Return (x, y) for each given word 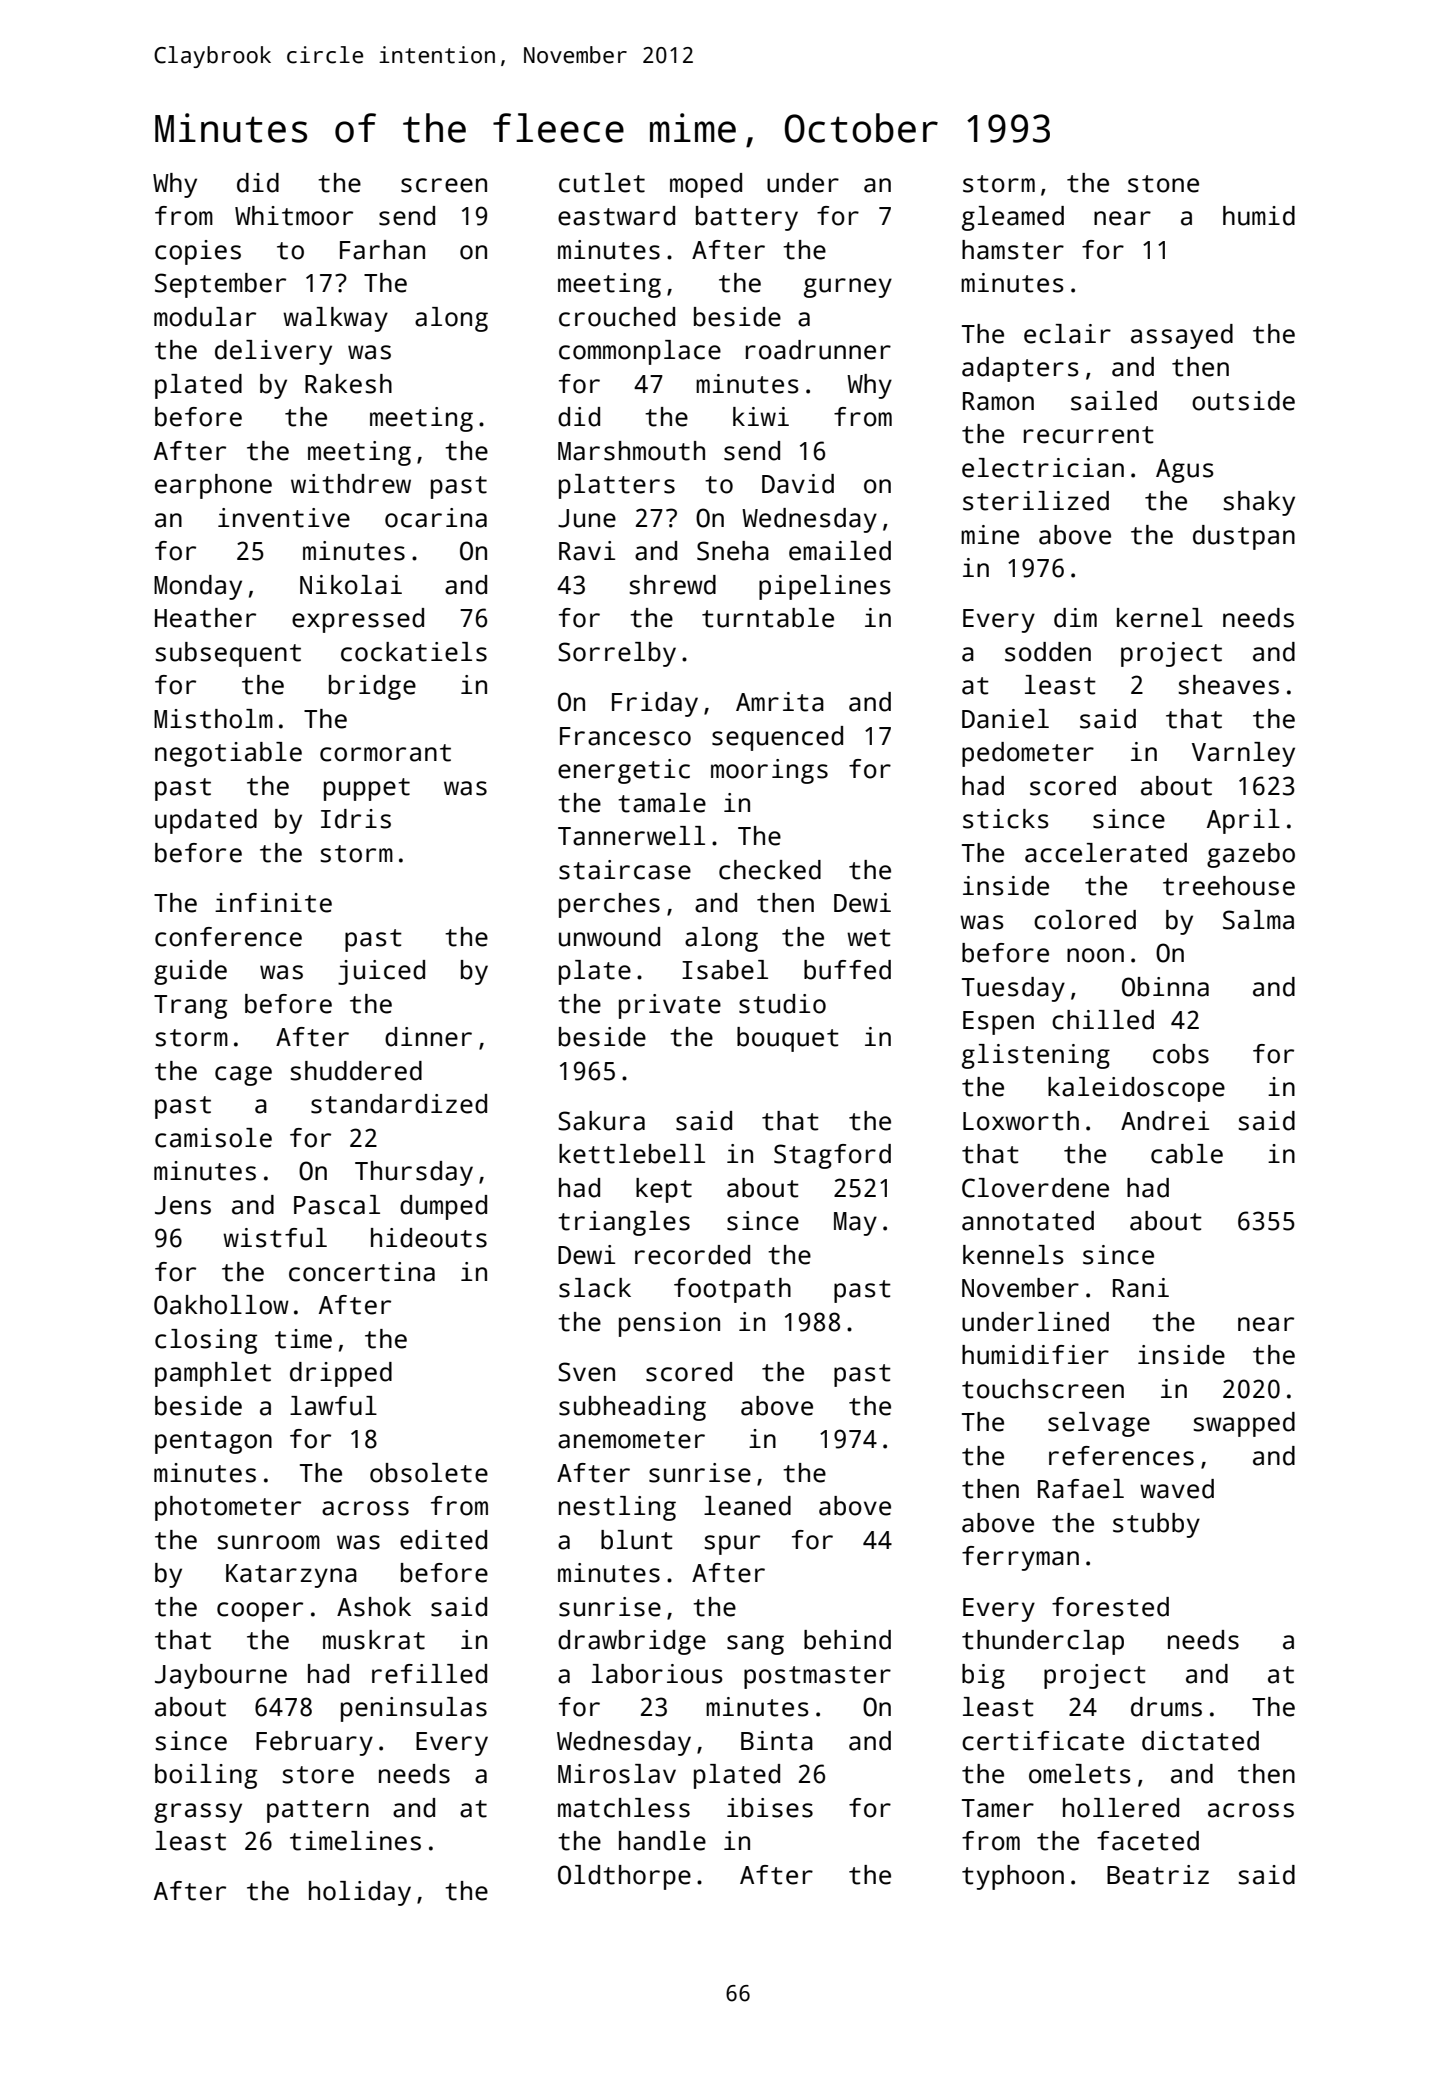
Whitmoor (294, 216)
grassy (198, 1813)
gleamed (1013, 218)
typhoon (1013, 1877)
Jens (183, 1205)
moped (706, 185)
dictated (1200, 1741)
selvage (1099, 1424)
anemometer (631, 1440)
